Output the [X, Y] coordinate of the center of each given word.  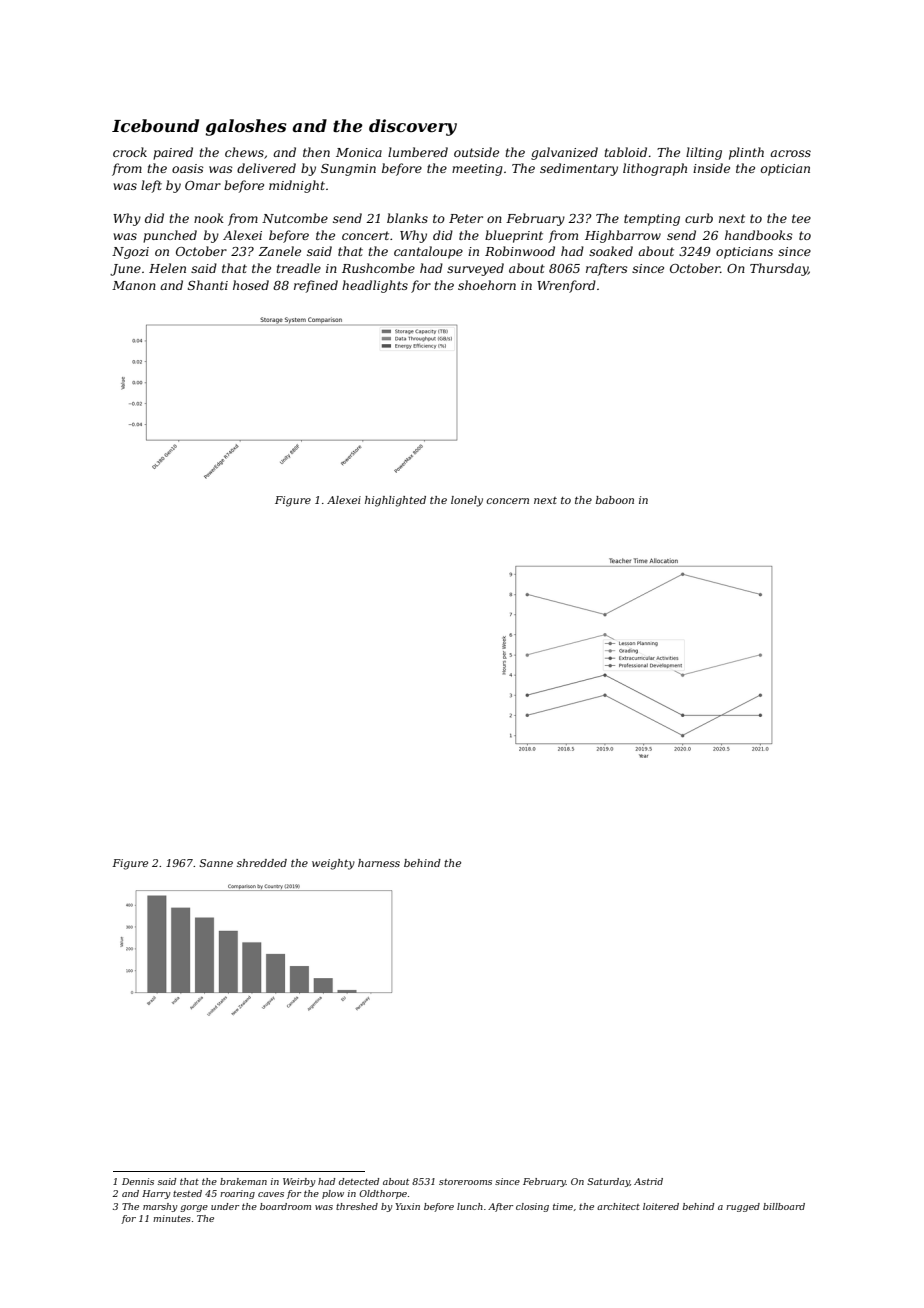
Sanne [216, 863]
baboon [615, 500]
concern [508, 501]
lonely [467, 501]
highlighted [395, 501]
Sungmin [348, 170]
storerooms [465, 1182]
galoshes [246, 127]
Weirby [299, 1182]
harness [379, 863]
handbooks [759, 235]
